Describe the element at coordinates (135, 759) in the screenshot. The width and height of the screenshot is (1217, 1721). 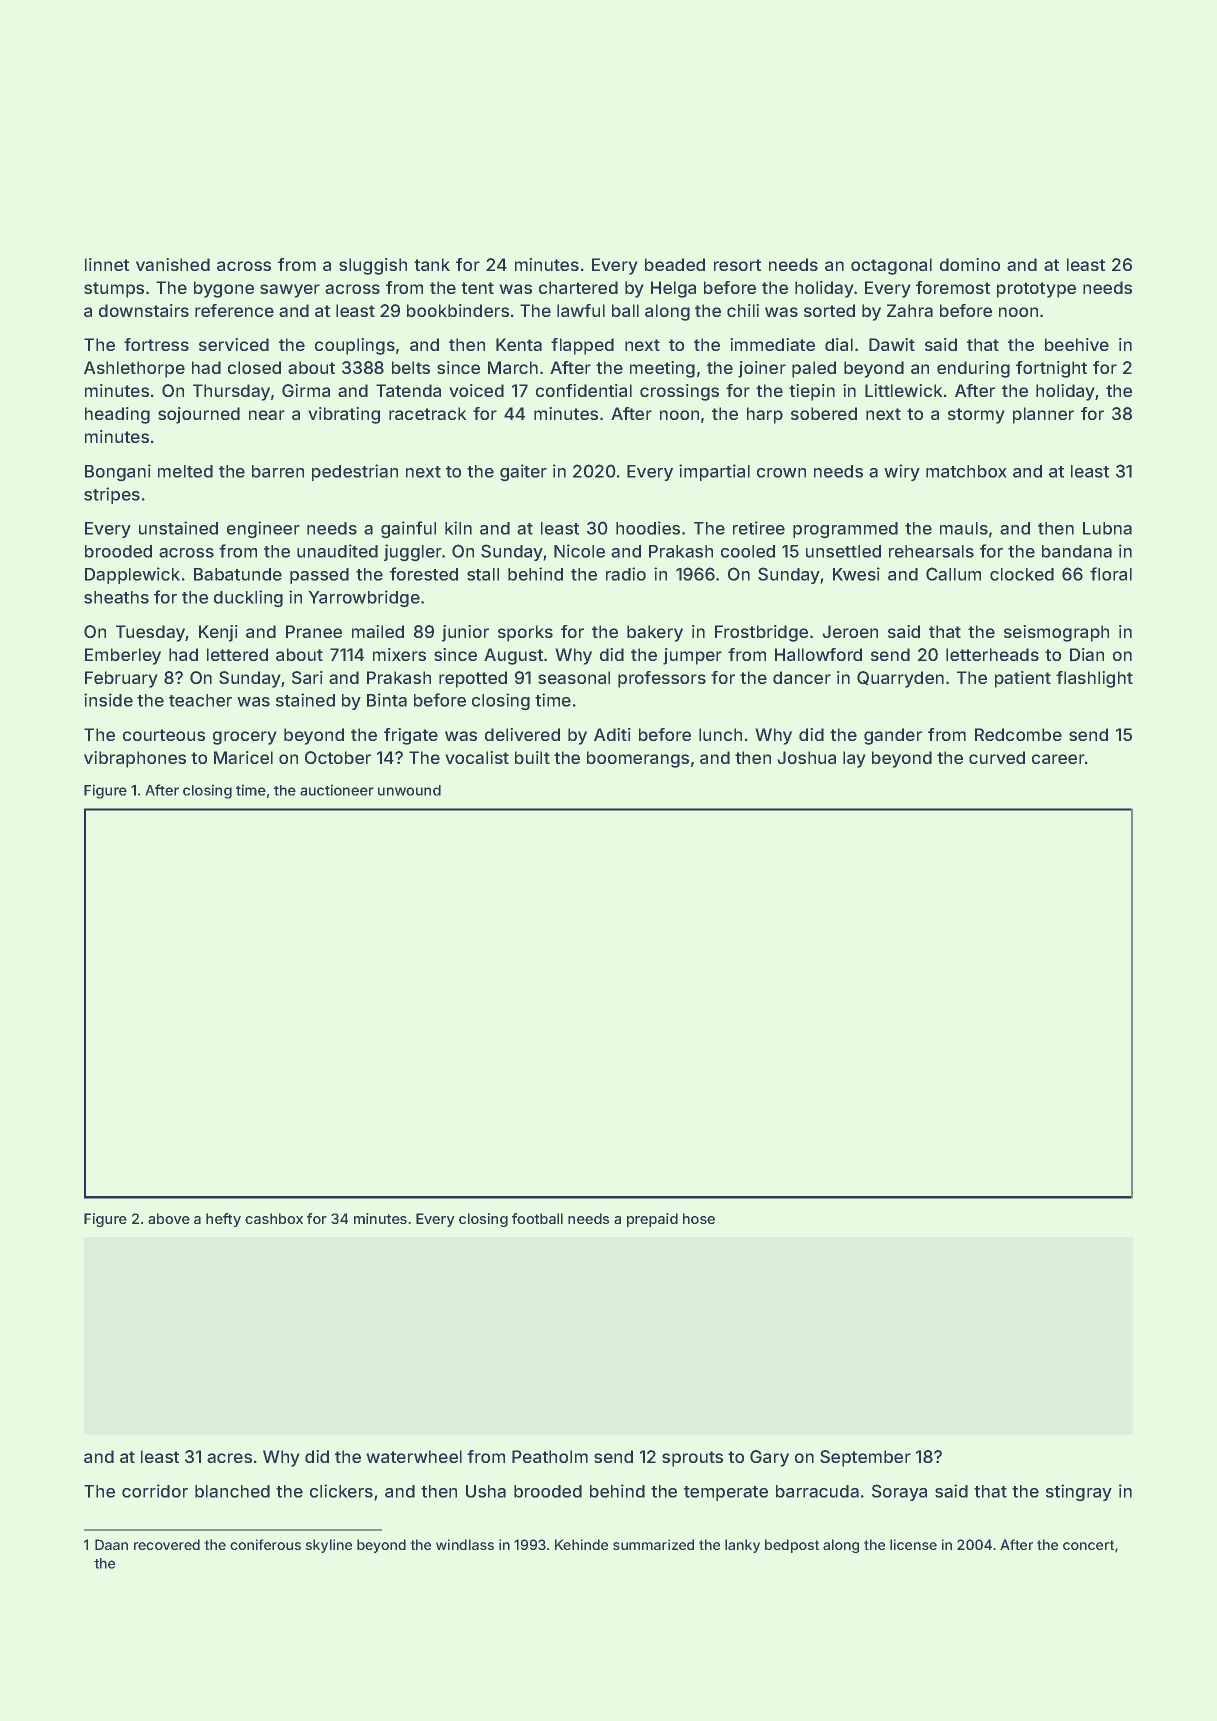
I see `vibraphones` at that location.
